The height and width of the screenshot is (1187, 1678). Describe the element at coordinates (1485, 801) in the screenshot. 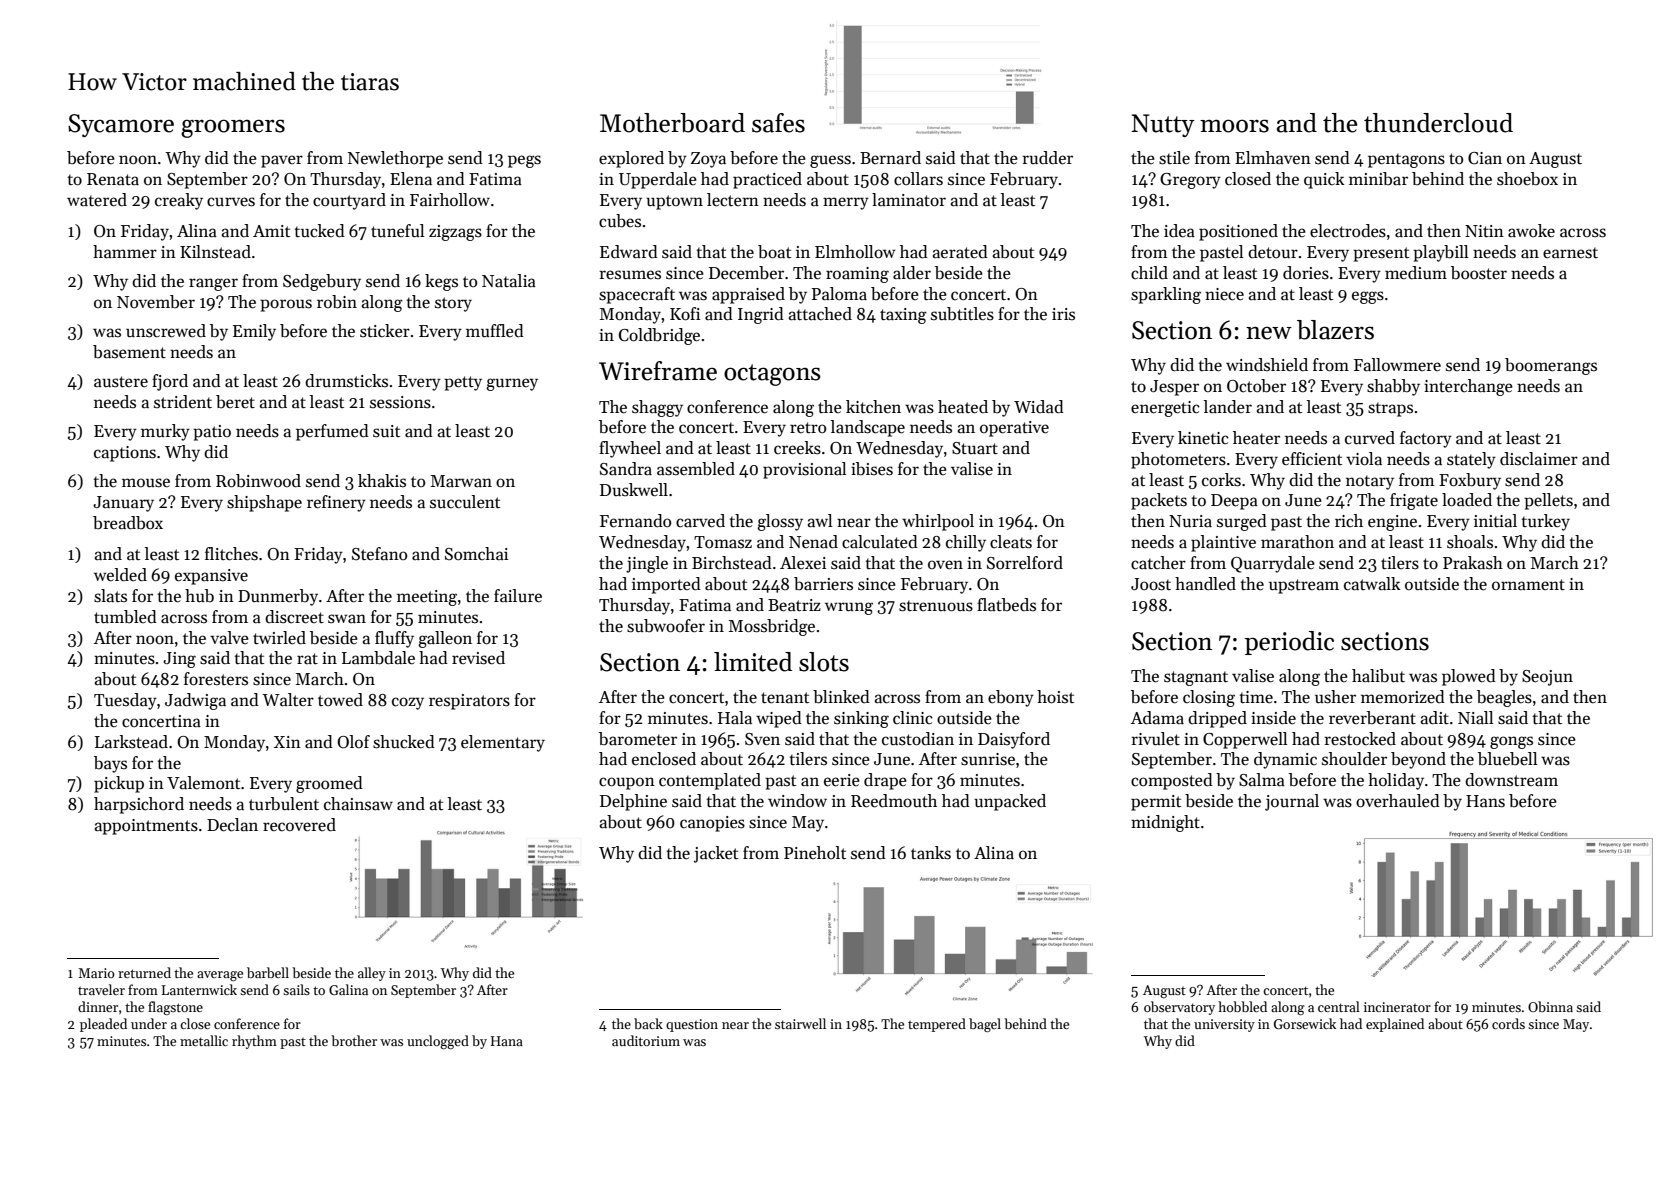

I see `Hans` at that location.
